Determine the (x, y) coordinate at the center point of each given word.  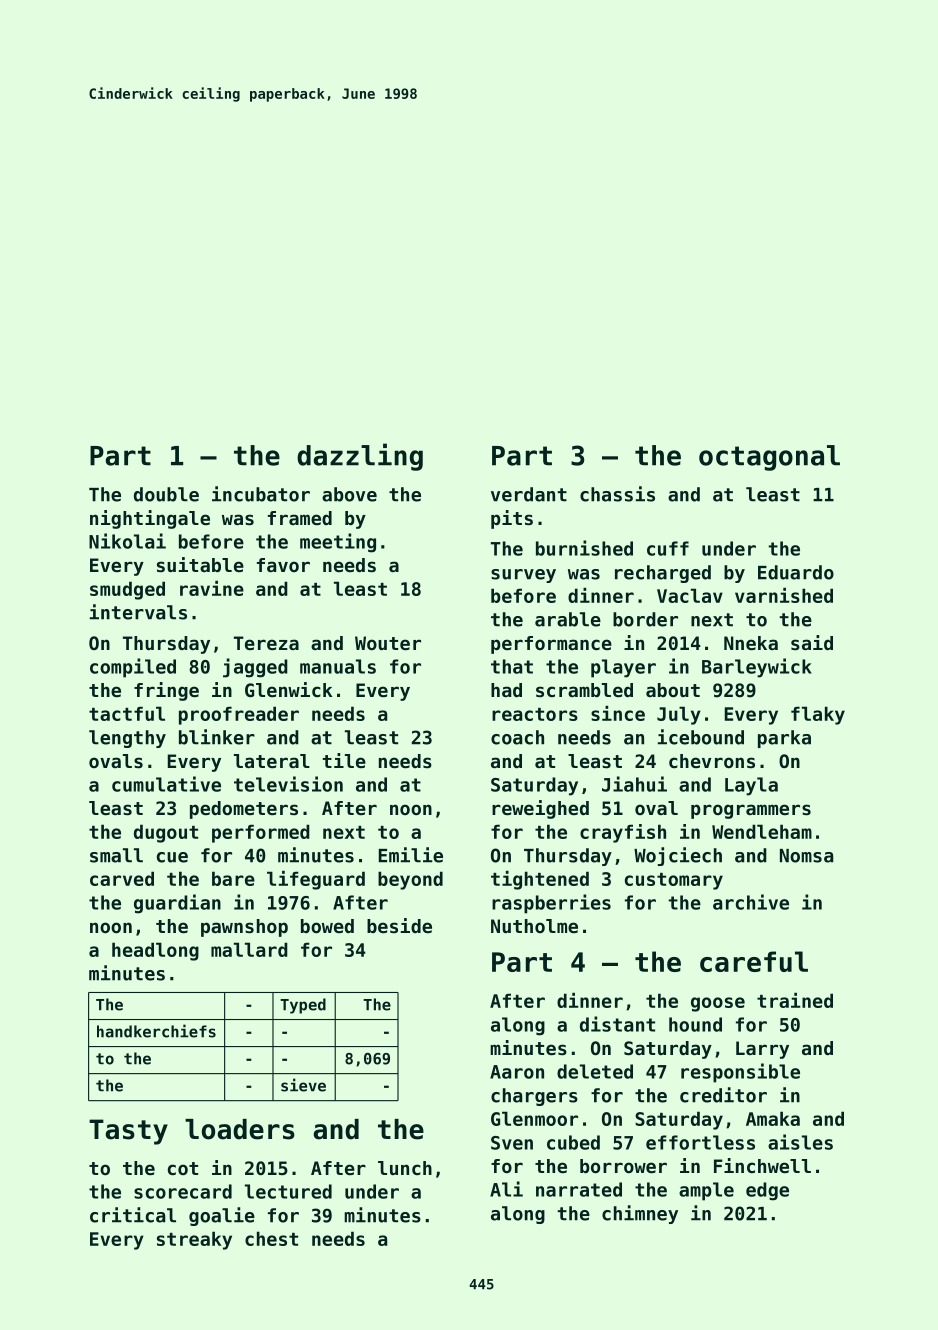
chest (271, 1238)
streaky (194, 1240)
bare (233, 878)
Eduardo (796, 572)
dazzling (360, 457)
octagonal (769, 458)
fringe (166, 691)
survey (523, 576)
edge (767, 1191)
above (349, 494)
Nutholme (534, 926)
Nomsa (806, 856)
